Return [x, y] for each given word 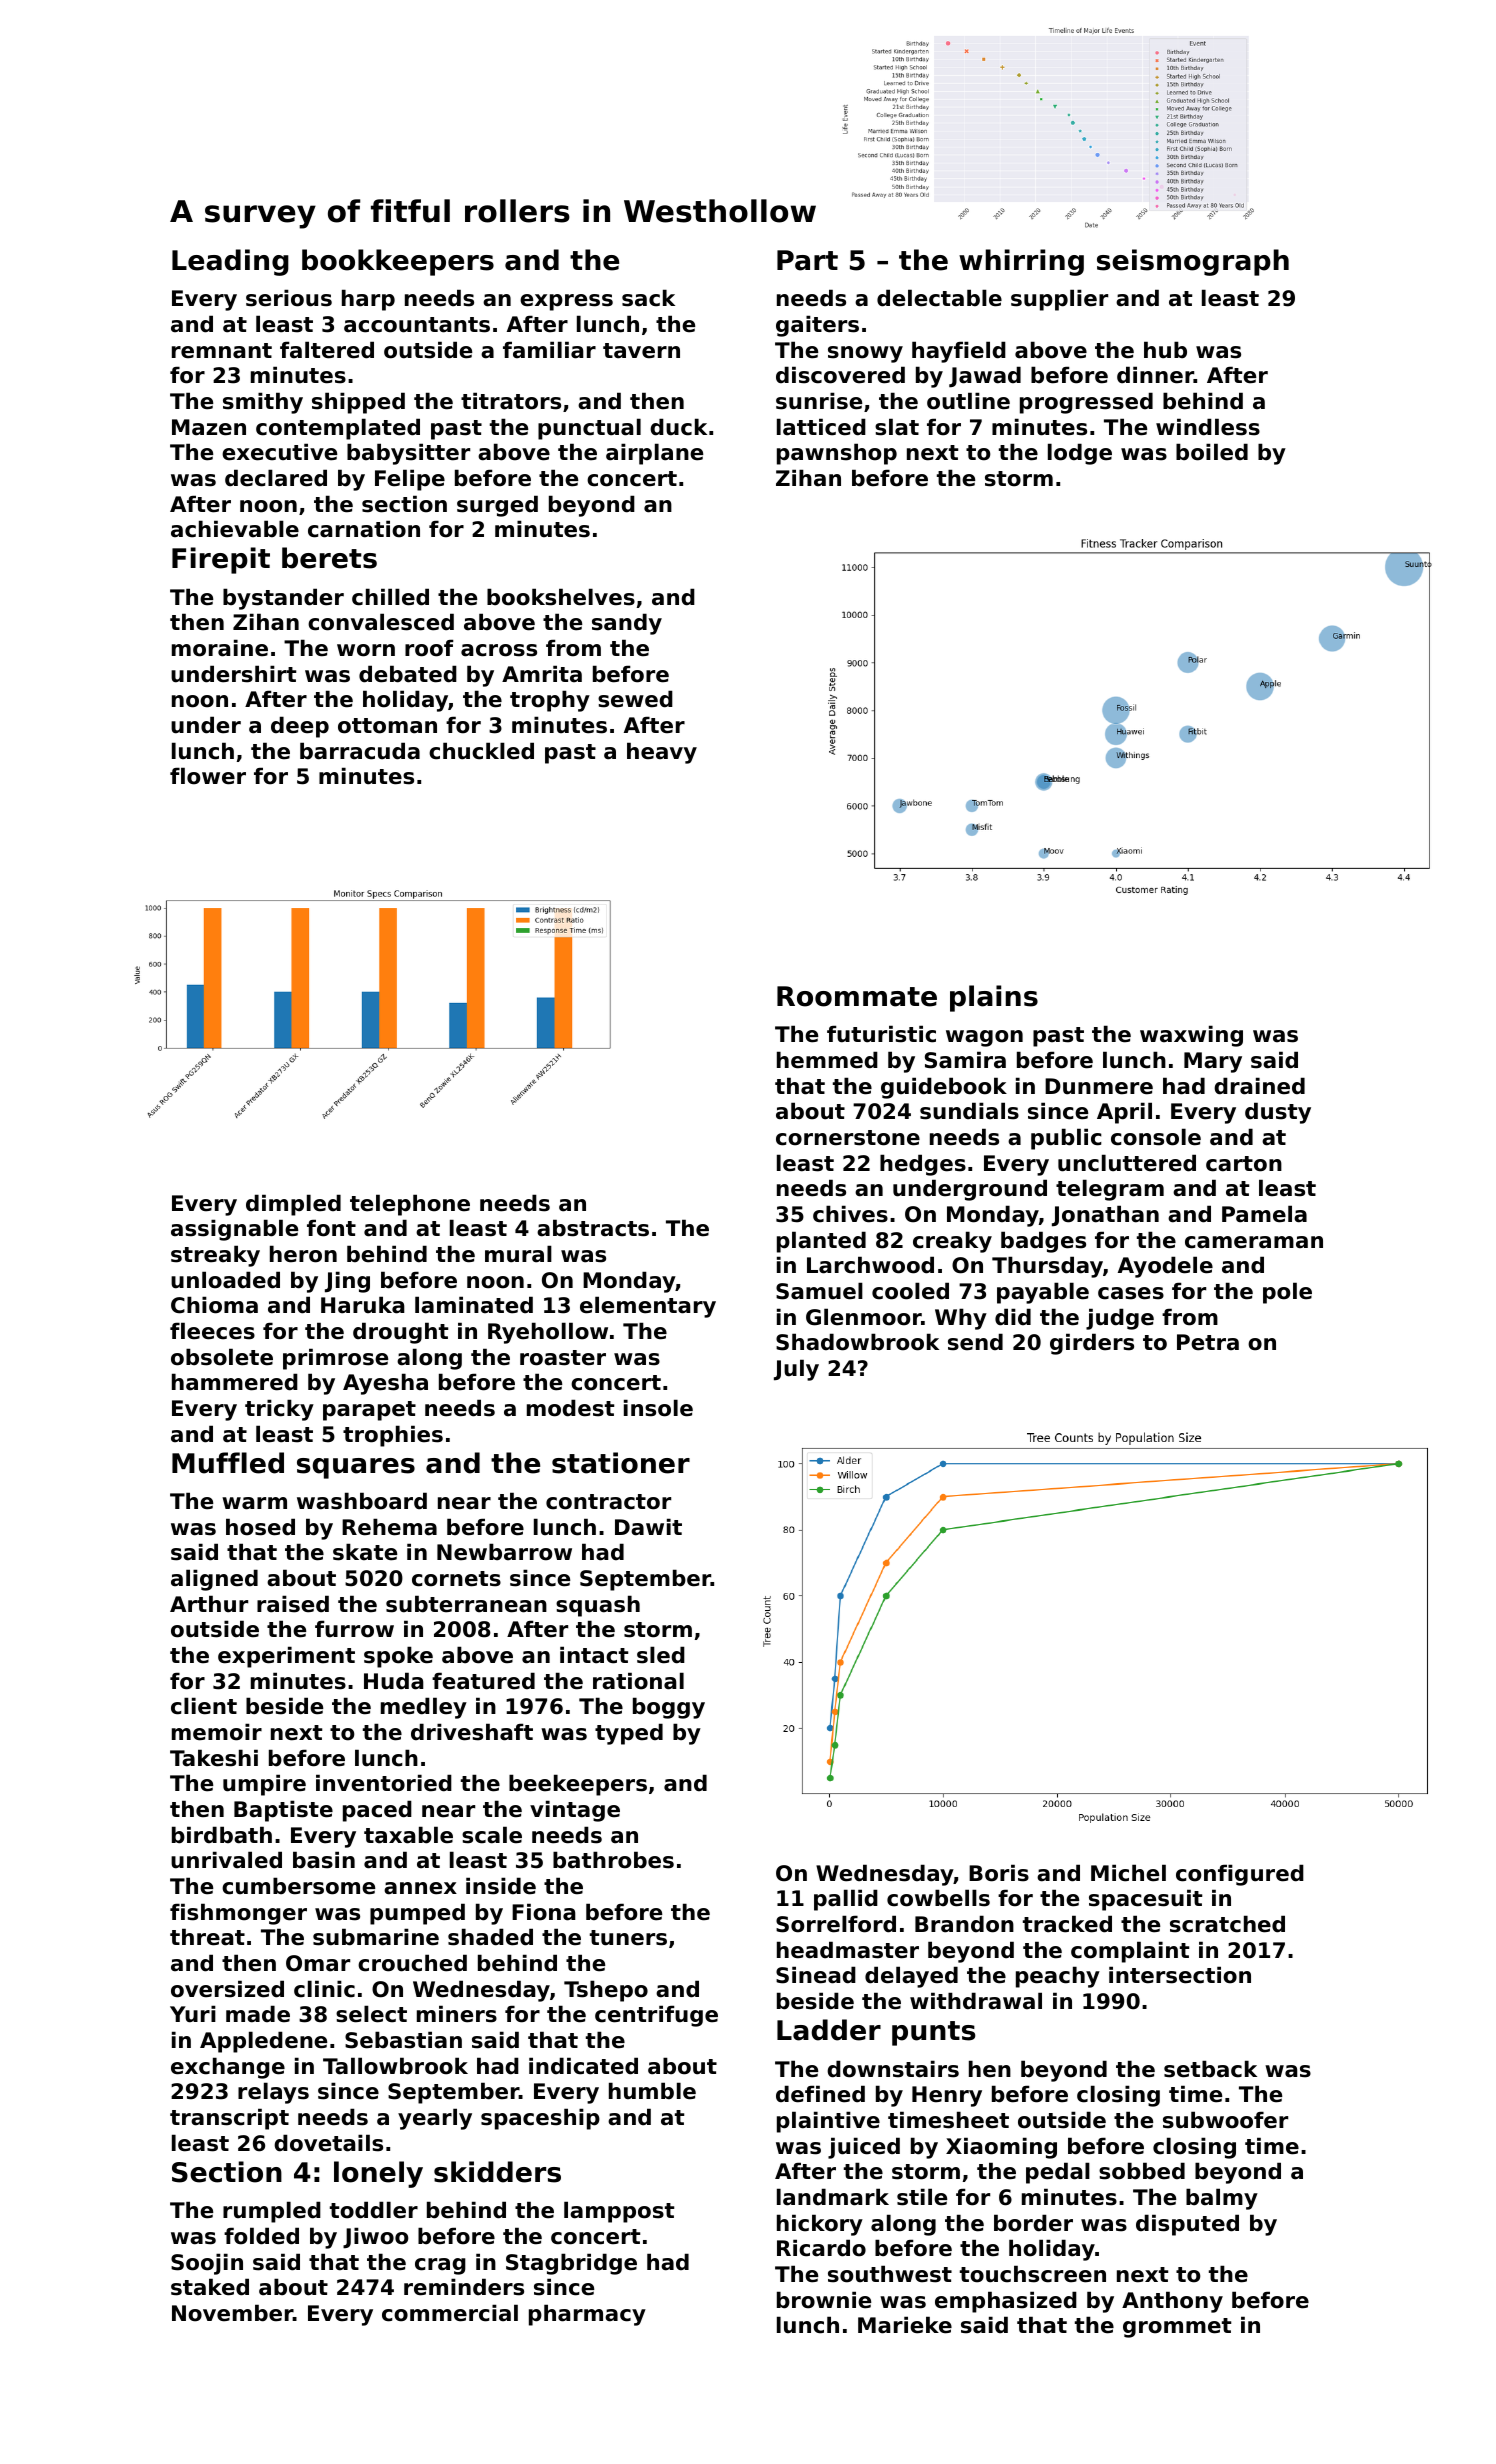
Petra [1208, 1342]
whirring [1021, 262]
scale [492, 1835]
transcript [229, 2119]
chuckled [481, 751]
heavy [662, 753]
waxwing [1191, 1036]
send [975, 1342]
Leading [230, 262]
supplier [1059, 300]
